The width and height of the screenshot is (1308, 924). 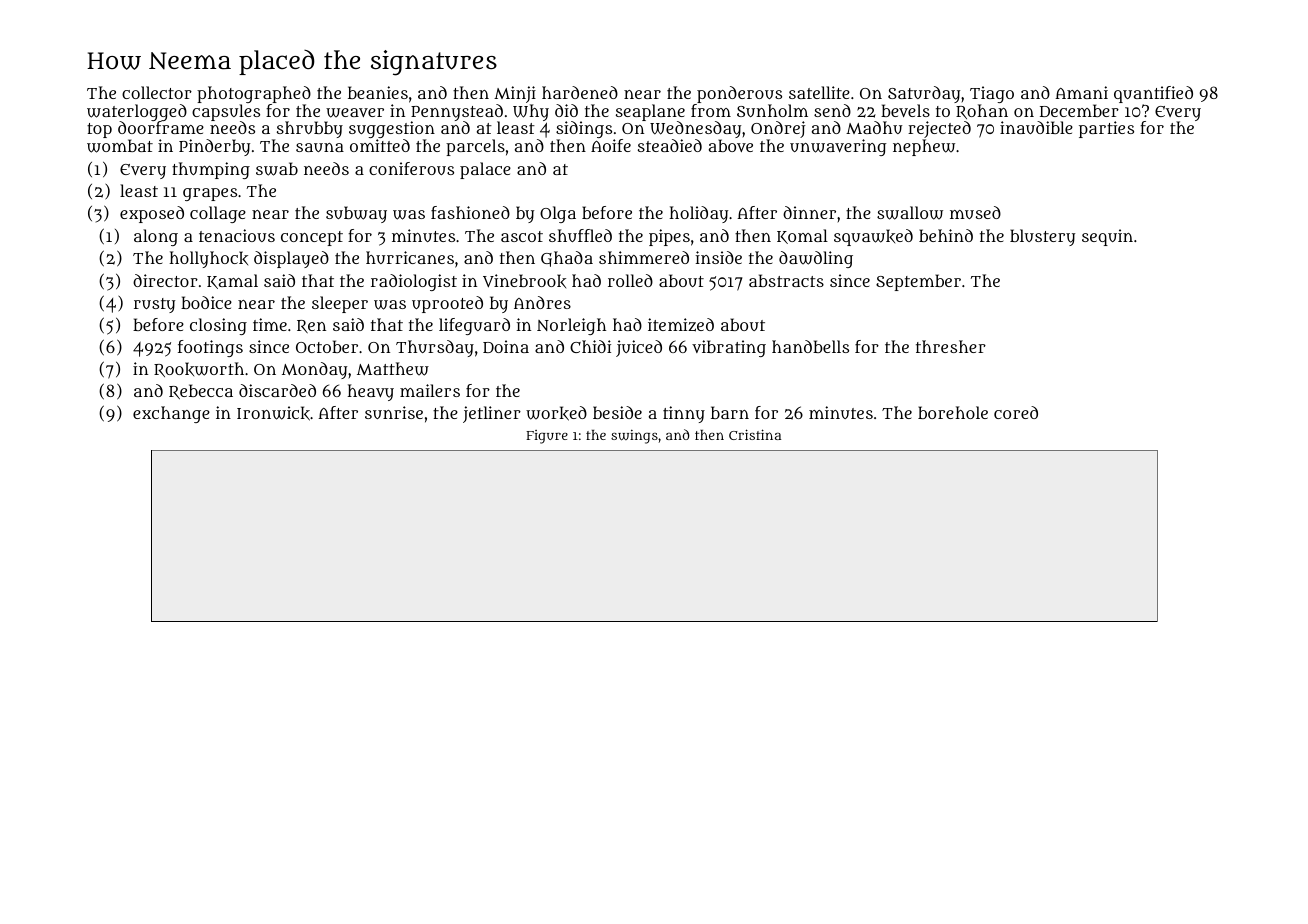 I want to click on Sunholm, so click(x=772, y=110).
